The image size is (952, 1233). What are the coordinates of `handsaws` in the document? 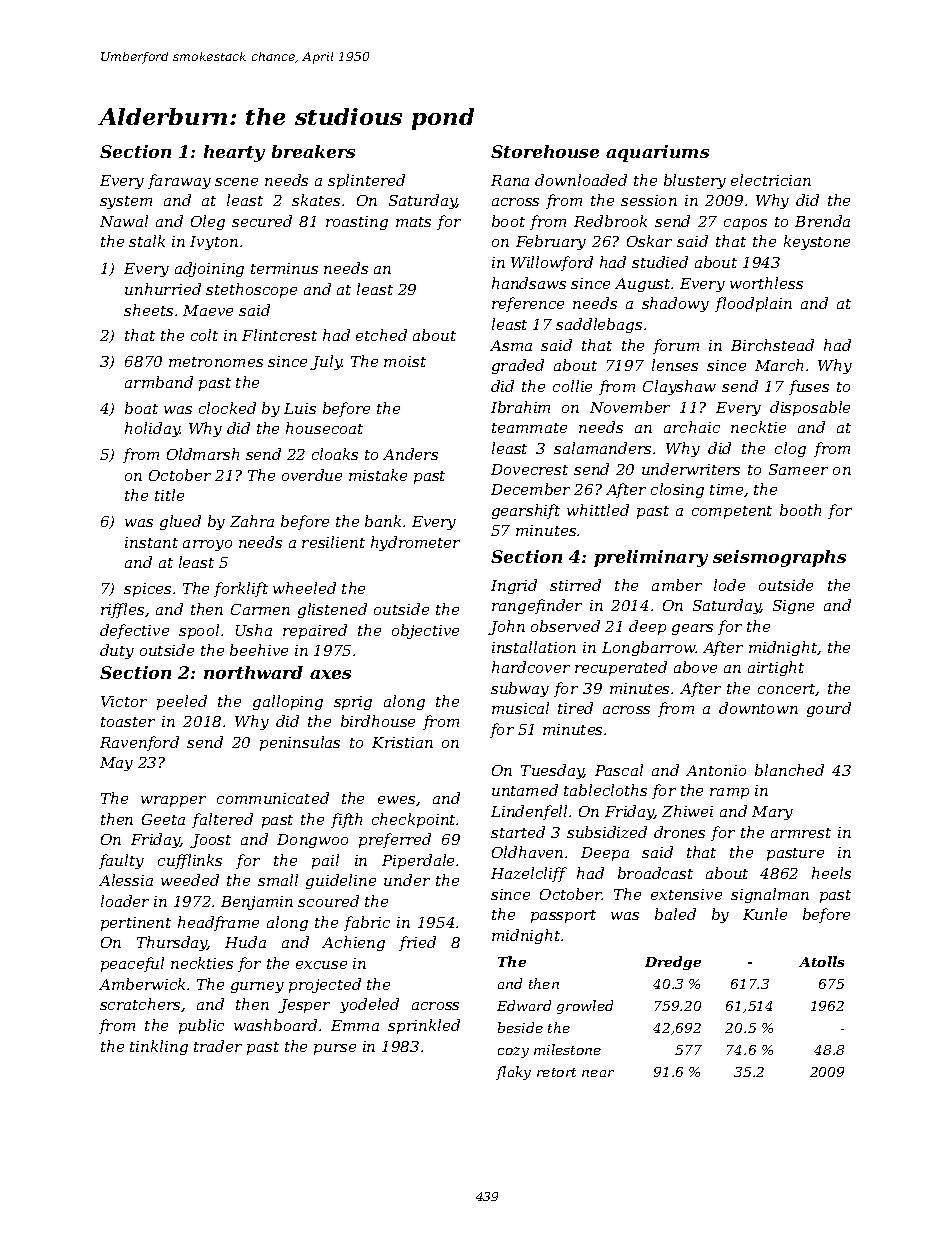 It's located at (529, 283).
